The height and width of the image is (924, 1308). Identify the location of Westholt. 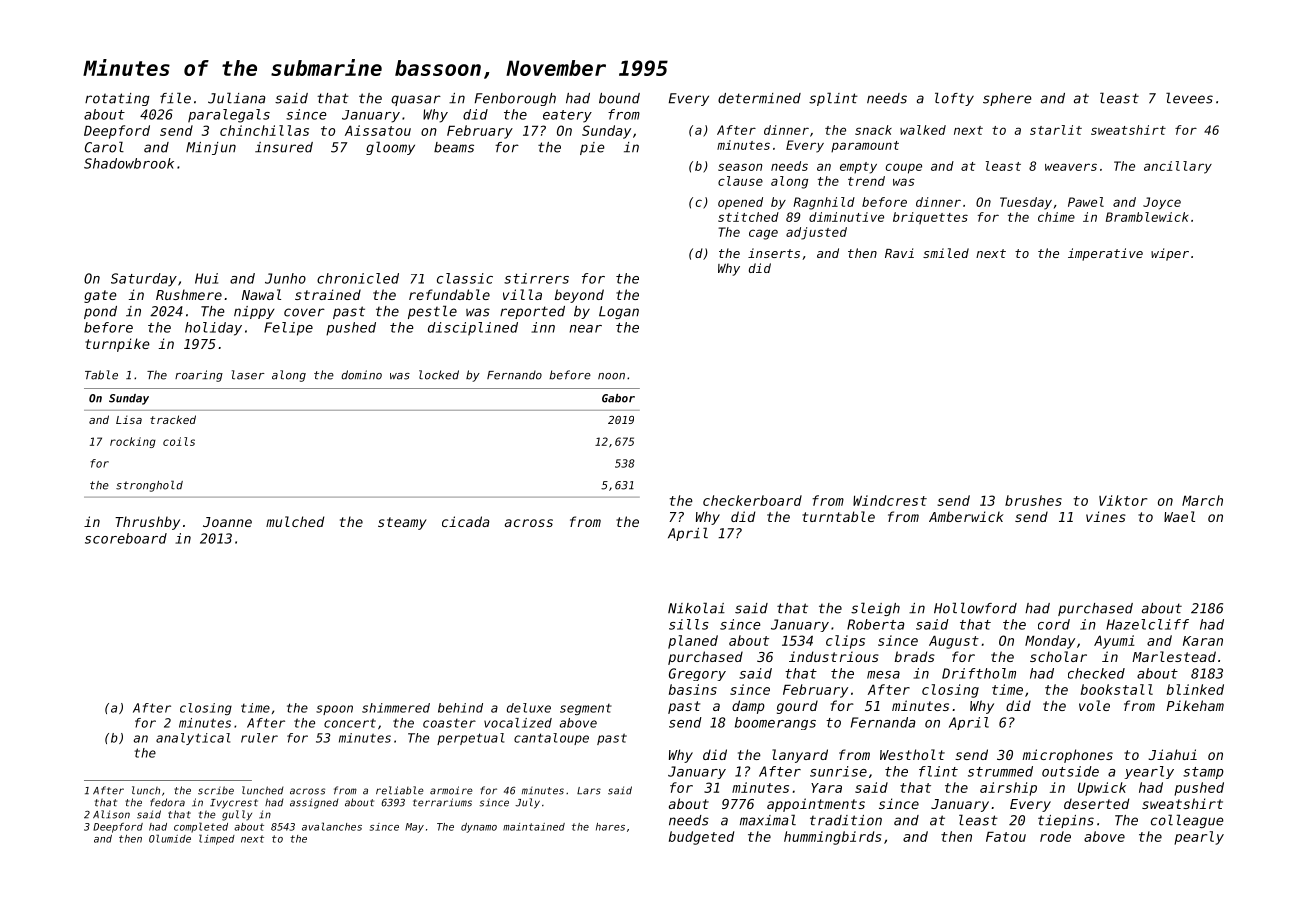
(912, 754).
